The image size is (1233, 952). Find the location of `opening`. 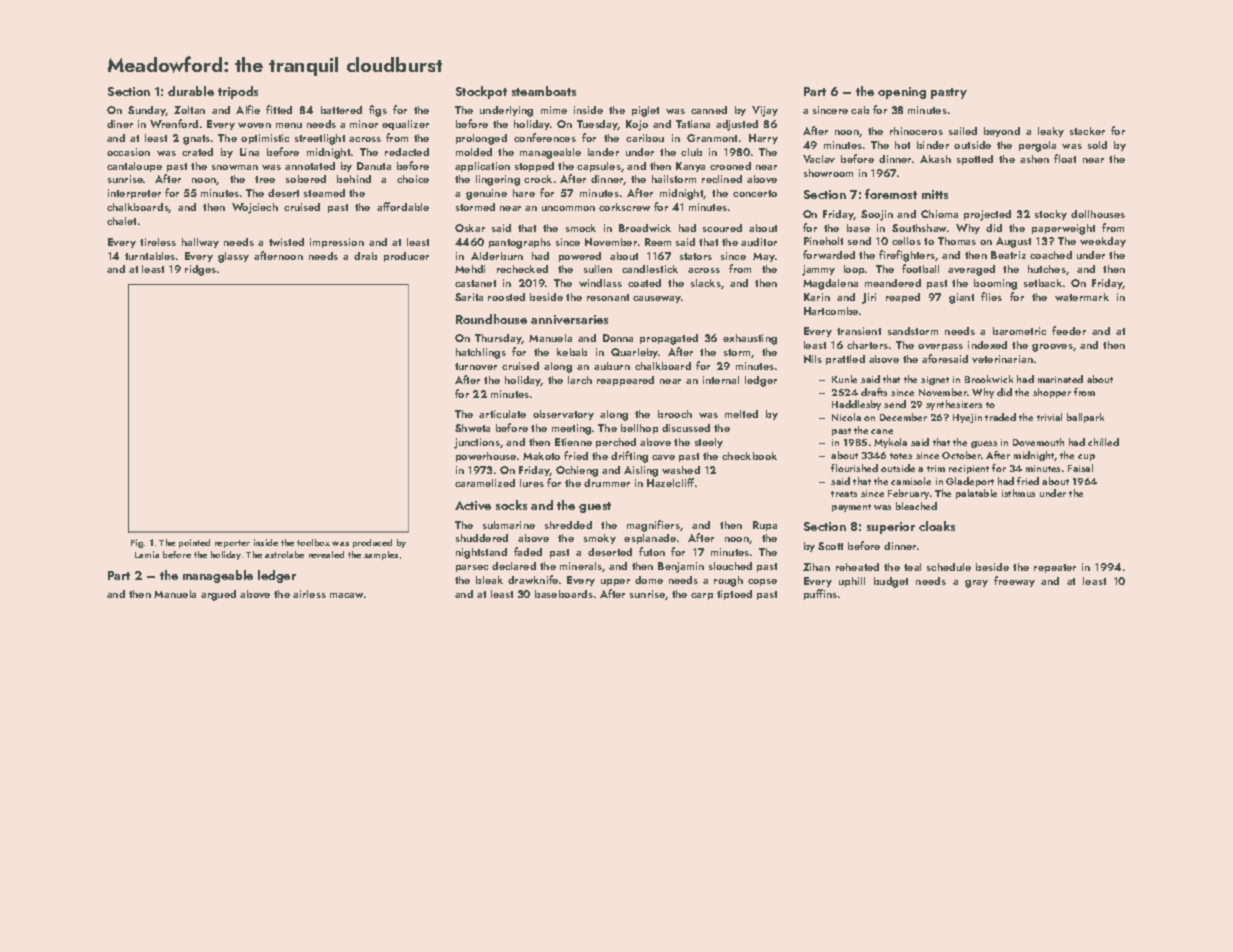

opening is located at coordinates (902, 93).
